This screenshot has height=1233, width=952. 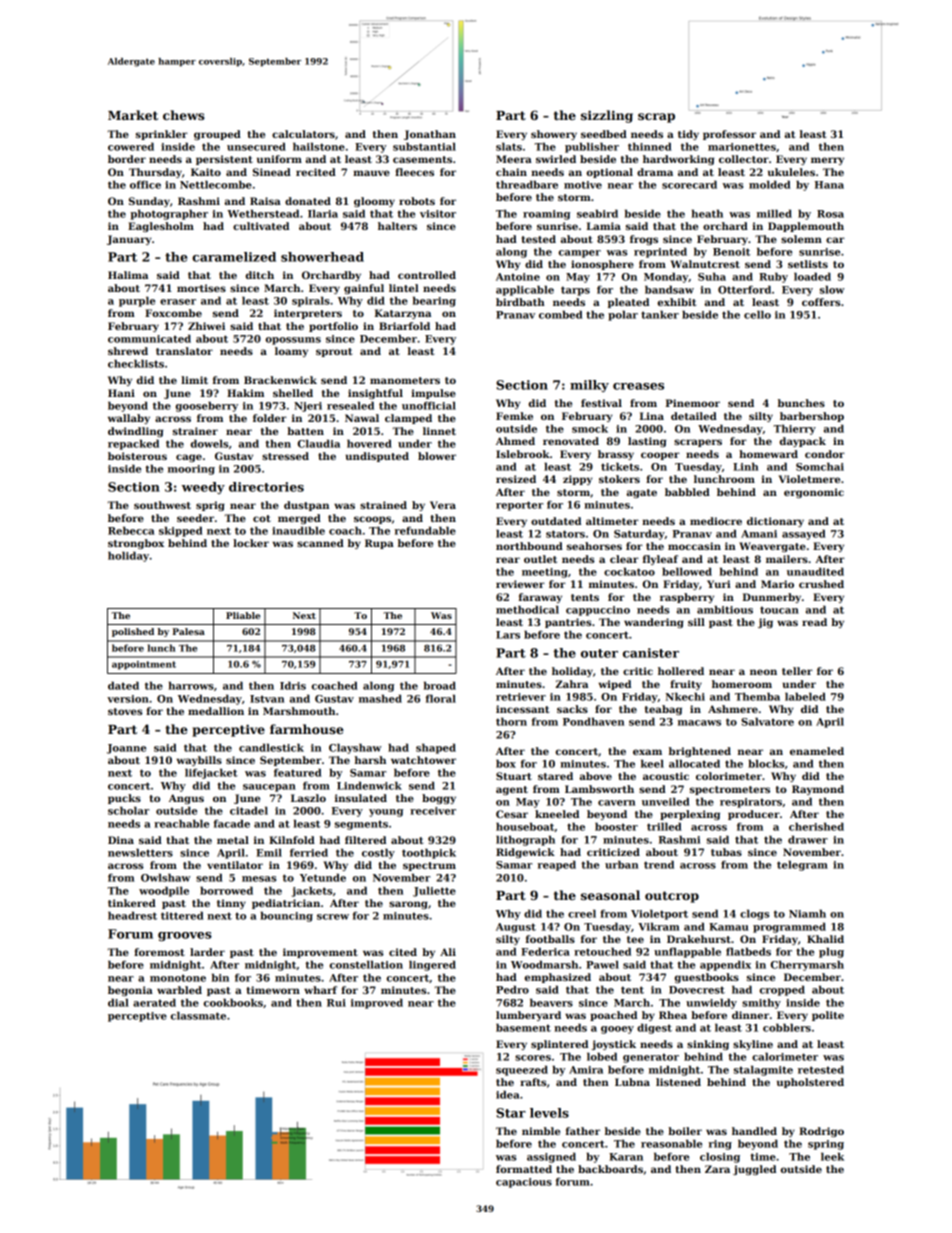 I want to click on shrewd, so click(x=128, y=351).
